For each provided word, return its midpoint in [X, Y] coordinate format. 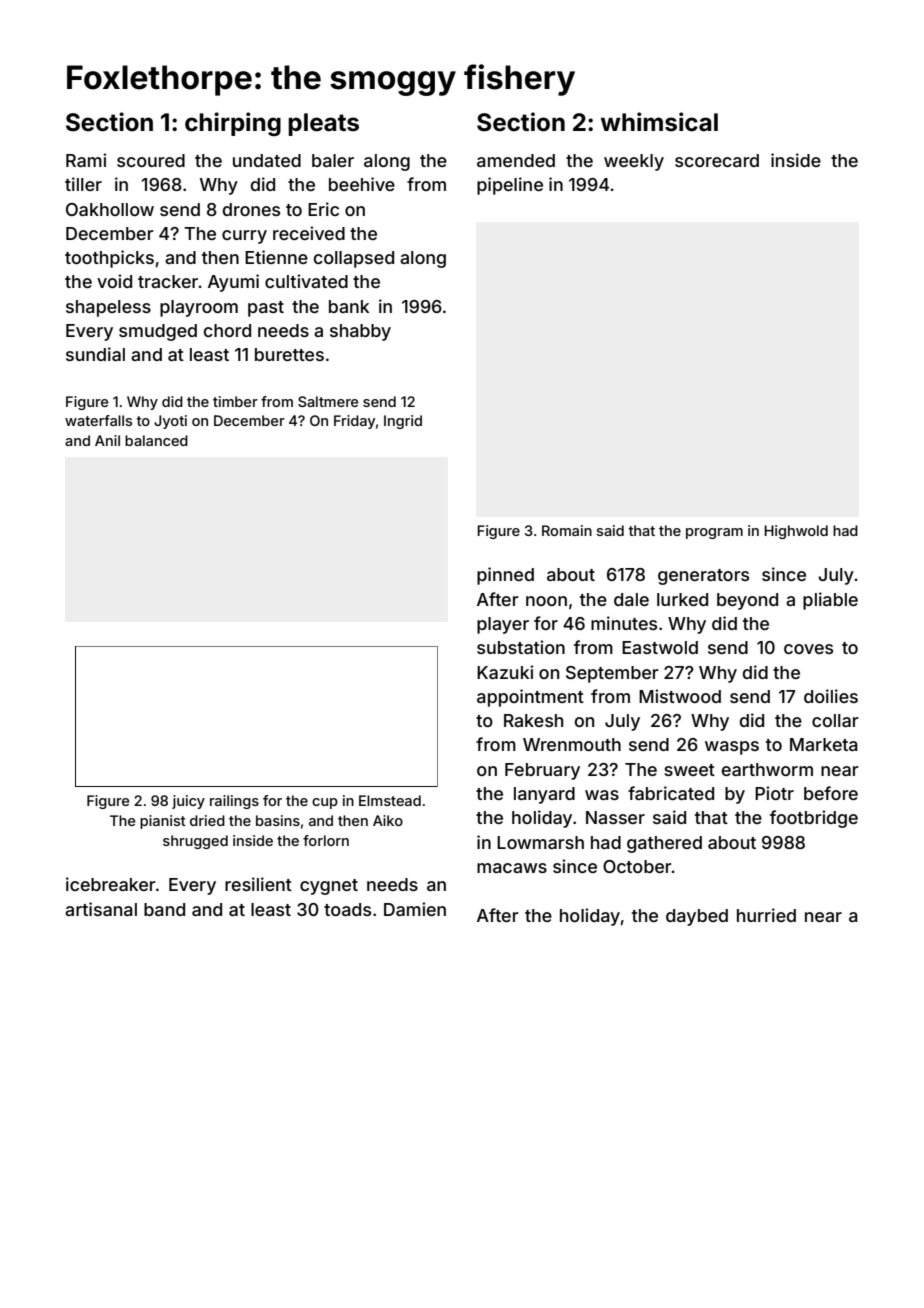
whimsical [659, 122]
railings [234, 802]
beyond [747, 601]
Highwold [796, 532]
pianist [163, 822]
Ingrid [403, 422]
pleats [323, 124]
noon [546, 601]
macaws [512, 868]
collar [835, 720]
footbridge [814, 819]
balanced [156, 440]
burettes [289, 354]
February [542, 771]
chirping [233, 124]
